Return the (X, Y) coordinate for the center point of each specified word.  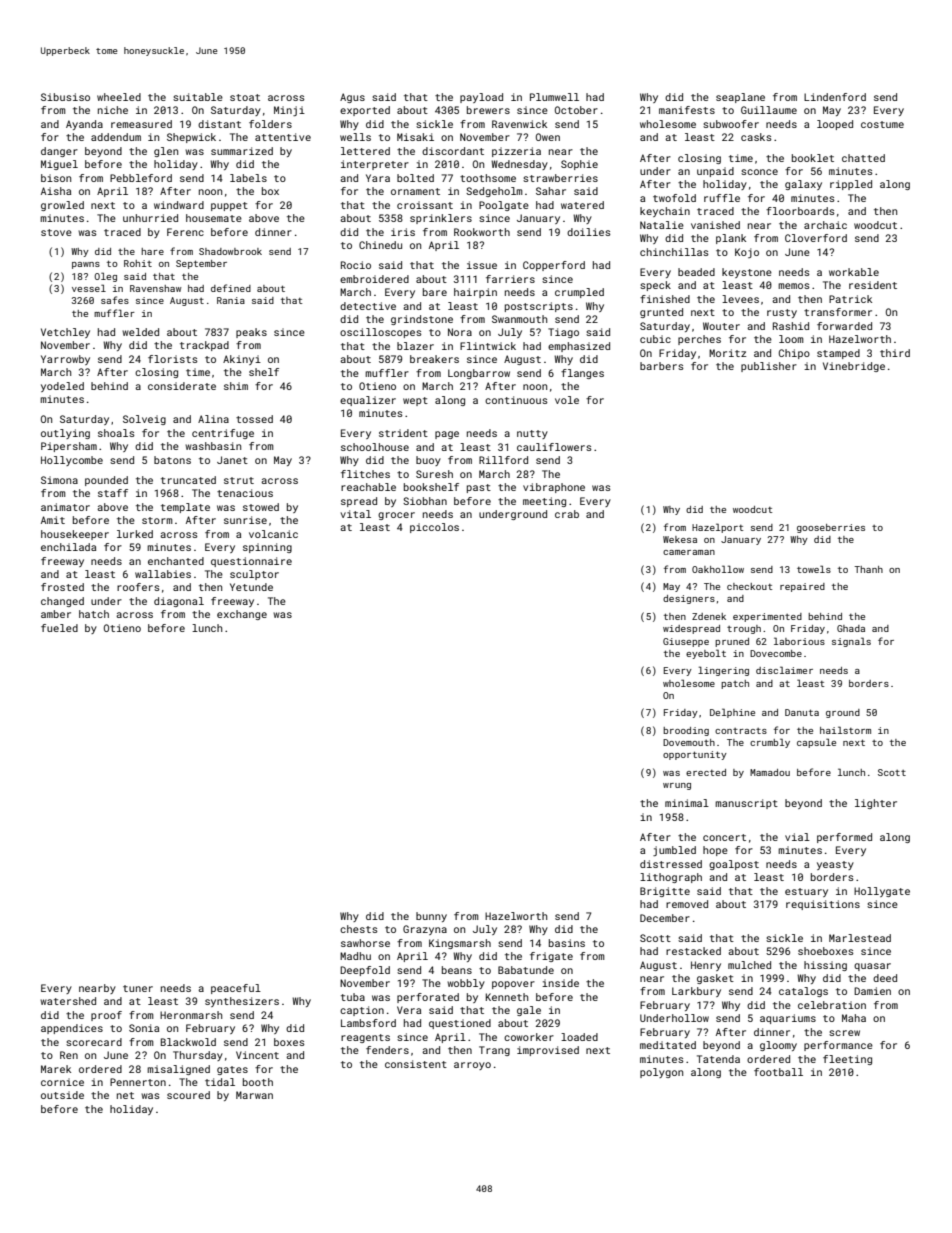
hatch (94, 614)
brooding (686, 731)
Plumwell (554, 97)
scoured (188, 1095)
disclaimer (784, 670)
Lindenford (835, 97)
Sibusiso (65, 97)
